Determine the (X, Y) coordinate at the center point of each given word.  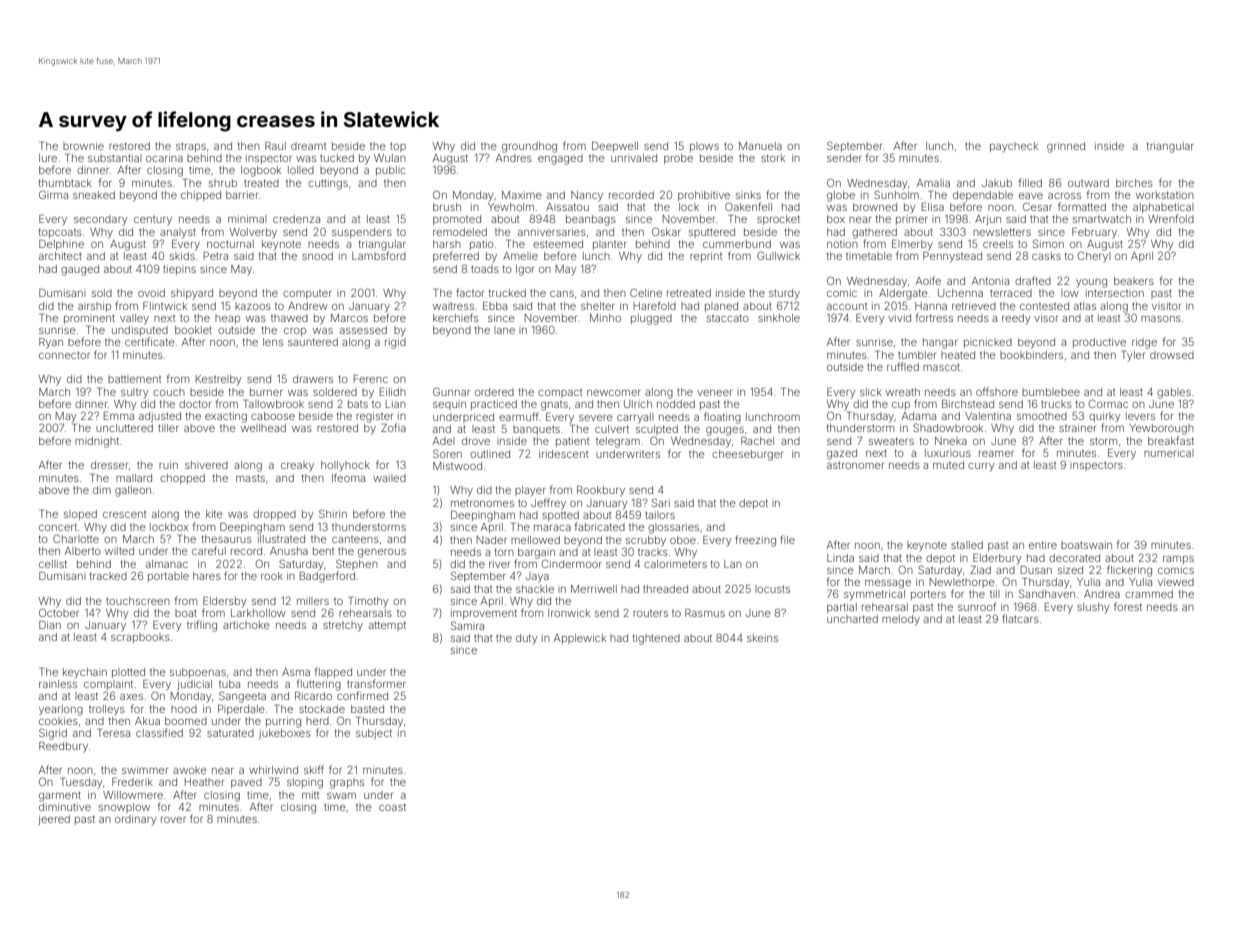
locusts (772, 589)
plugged (651, 319)
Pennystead (952, 257)
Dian (50, 624)
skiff (314, 769)
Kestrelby (218, 380)
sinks (748, 195)
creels (998, 244)
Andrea (1102, 594)
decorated (1074, 558)
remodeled (460, 232)
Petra (216, 256)
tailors (660, 515)
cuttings (328, 184)
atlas (1085, 306)
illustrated (281, 539)
